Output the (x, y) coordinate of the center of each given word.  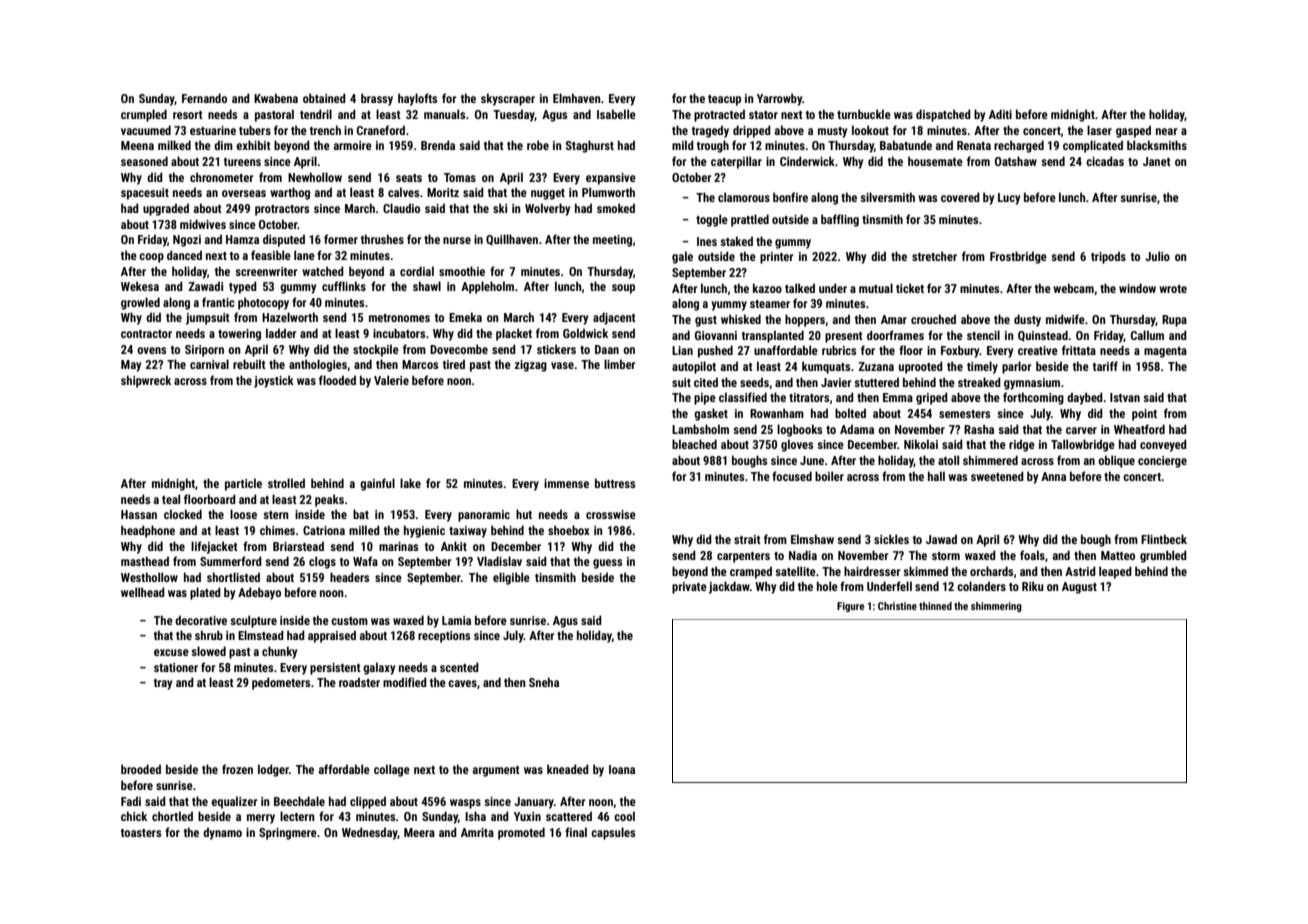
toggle (712, 220)
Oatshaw (1016, 161)
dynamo (222, 833)
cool (624, 816)
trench (325, 130)
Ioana (622, 769)
